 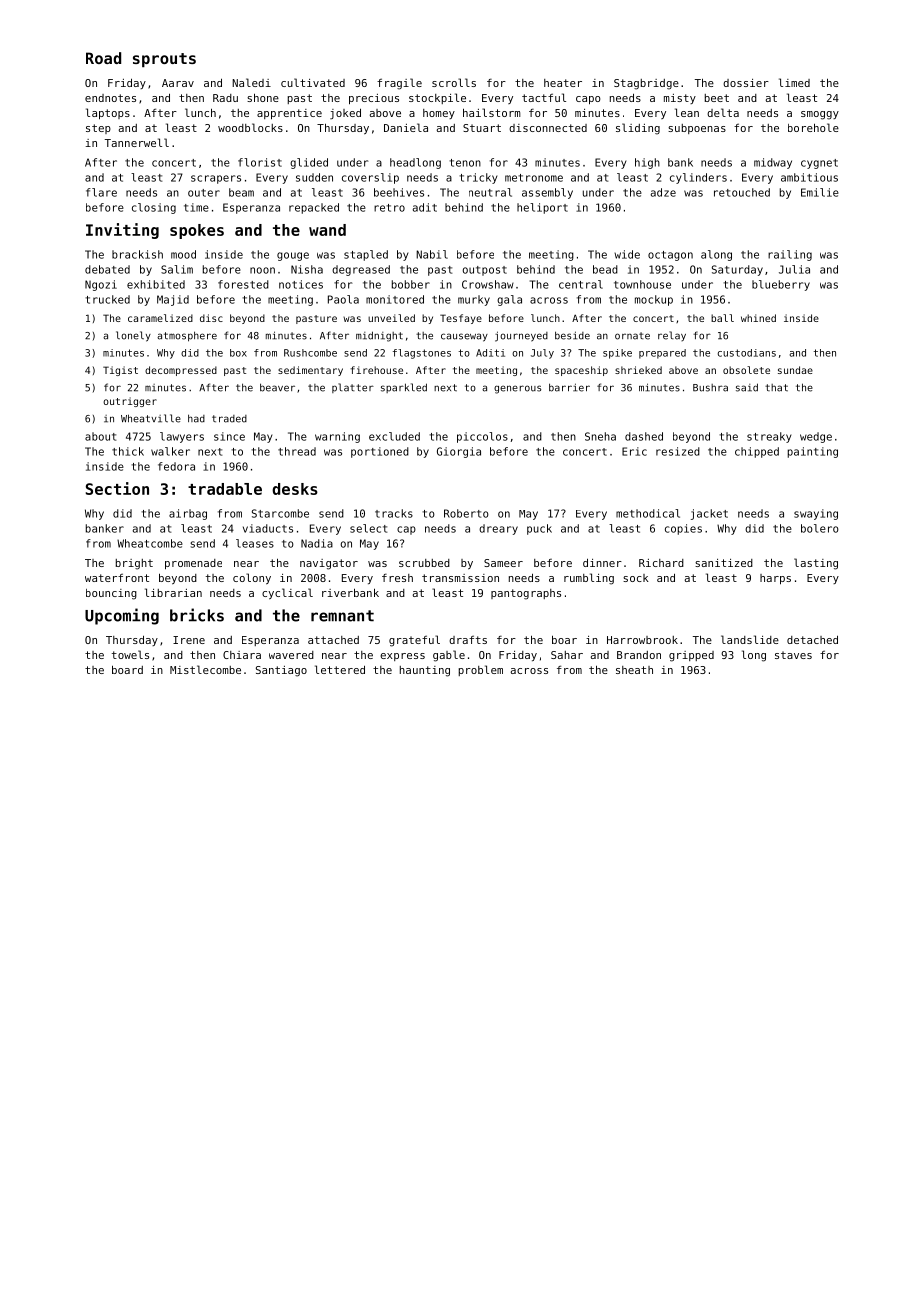 I want to click on bouncing, so click(x=111, y=594).
